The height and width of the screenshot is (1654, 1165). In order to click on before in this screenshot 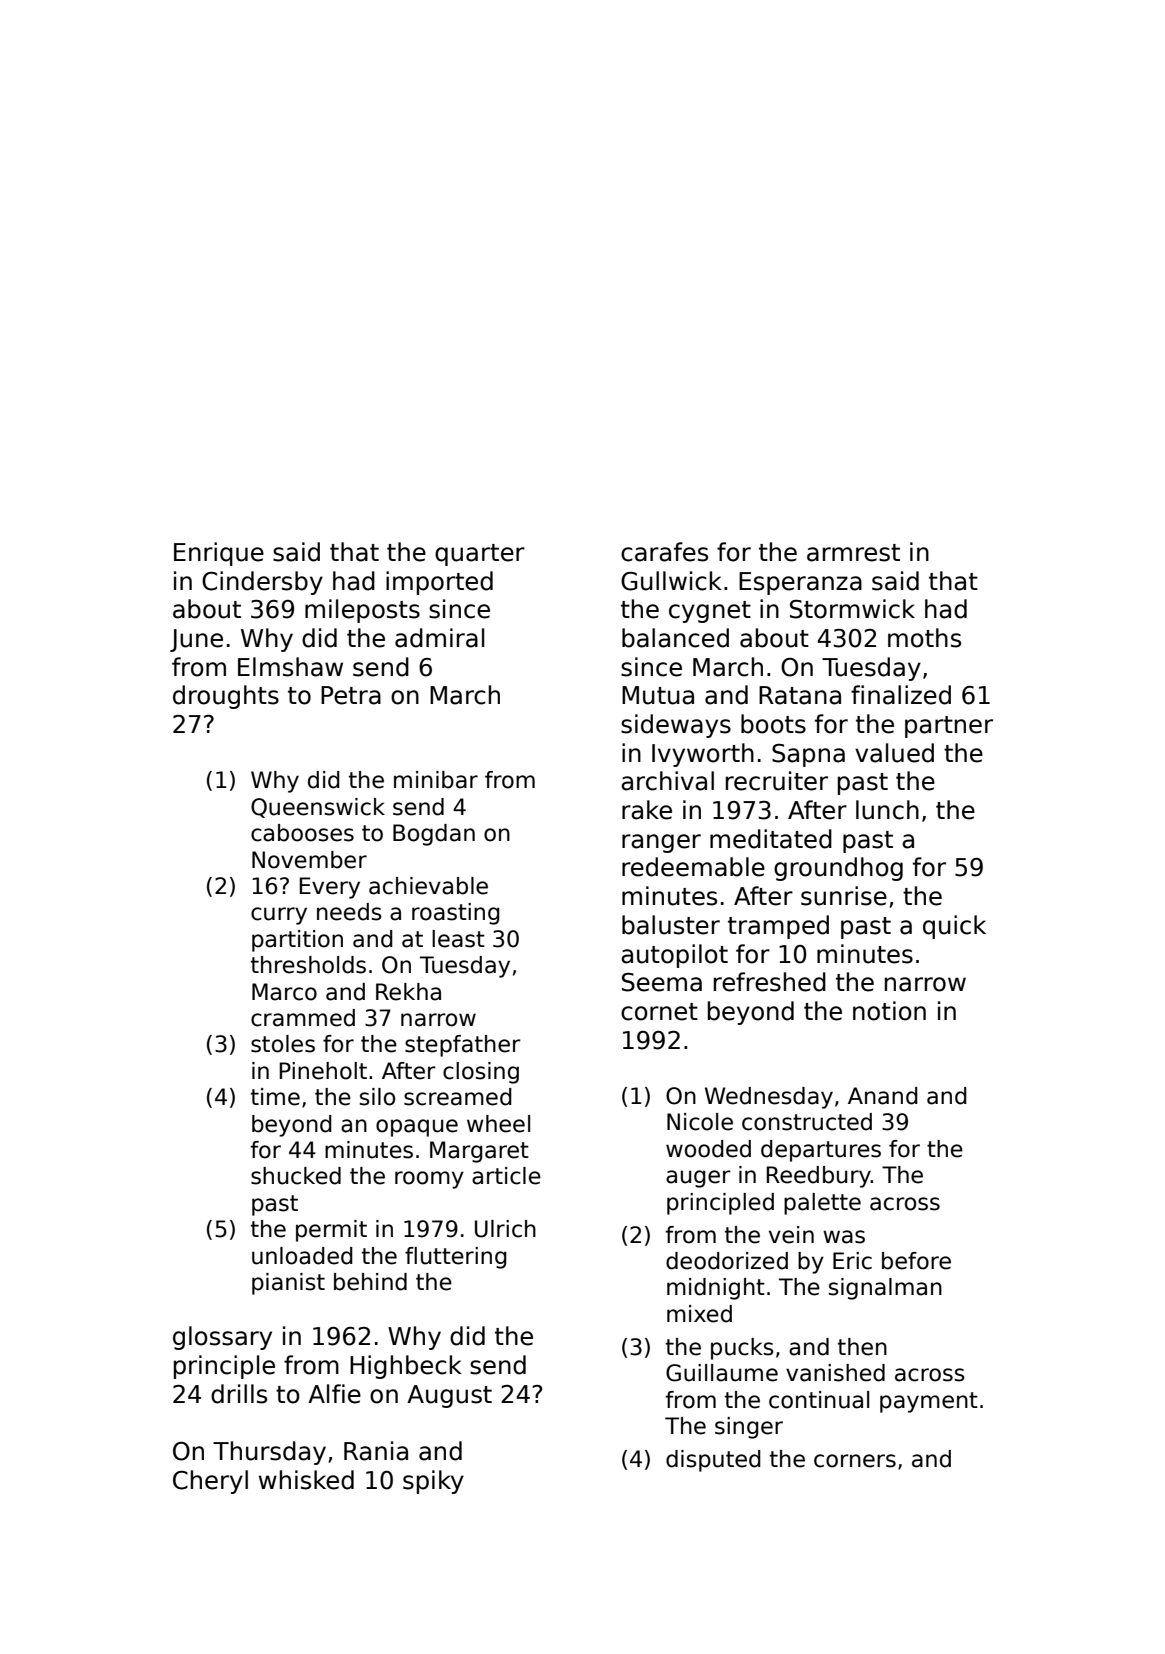, I will do `click(916, 1261)`.
